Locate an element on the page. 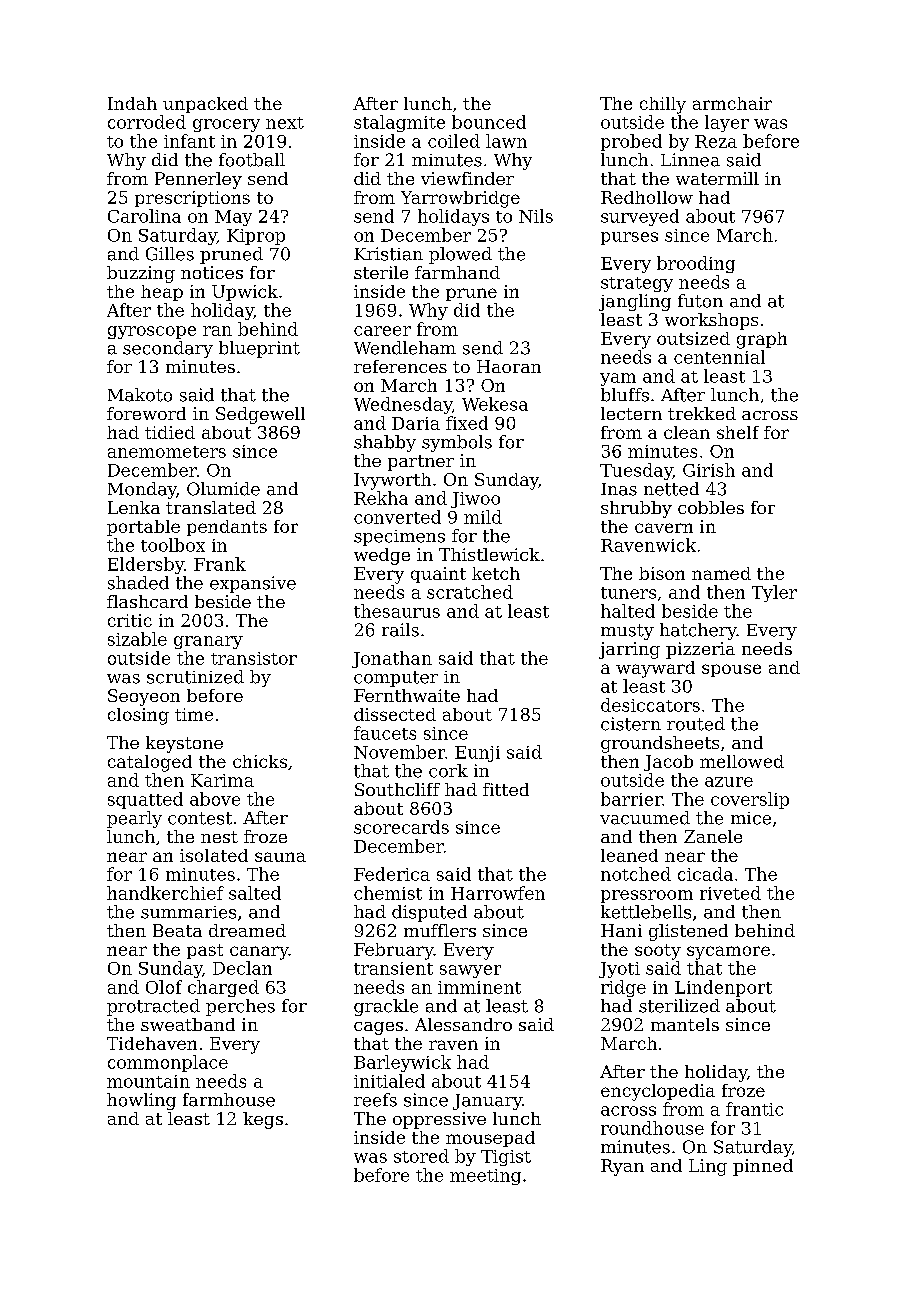 This document has height=1316, width=908. encyclopedia is located at coordinates (658, 1092).
